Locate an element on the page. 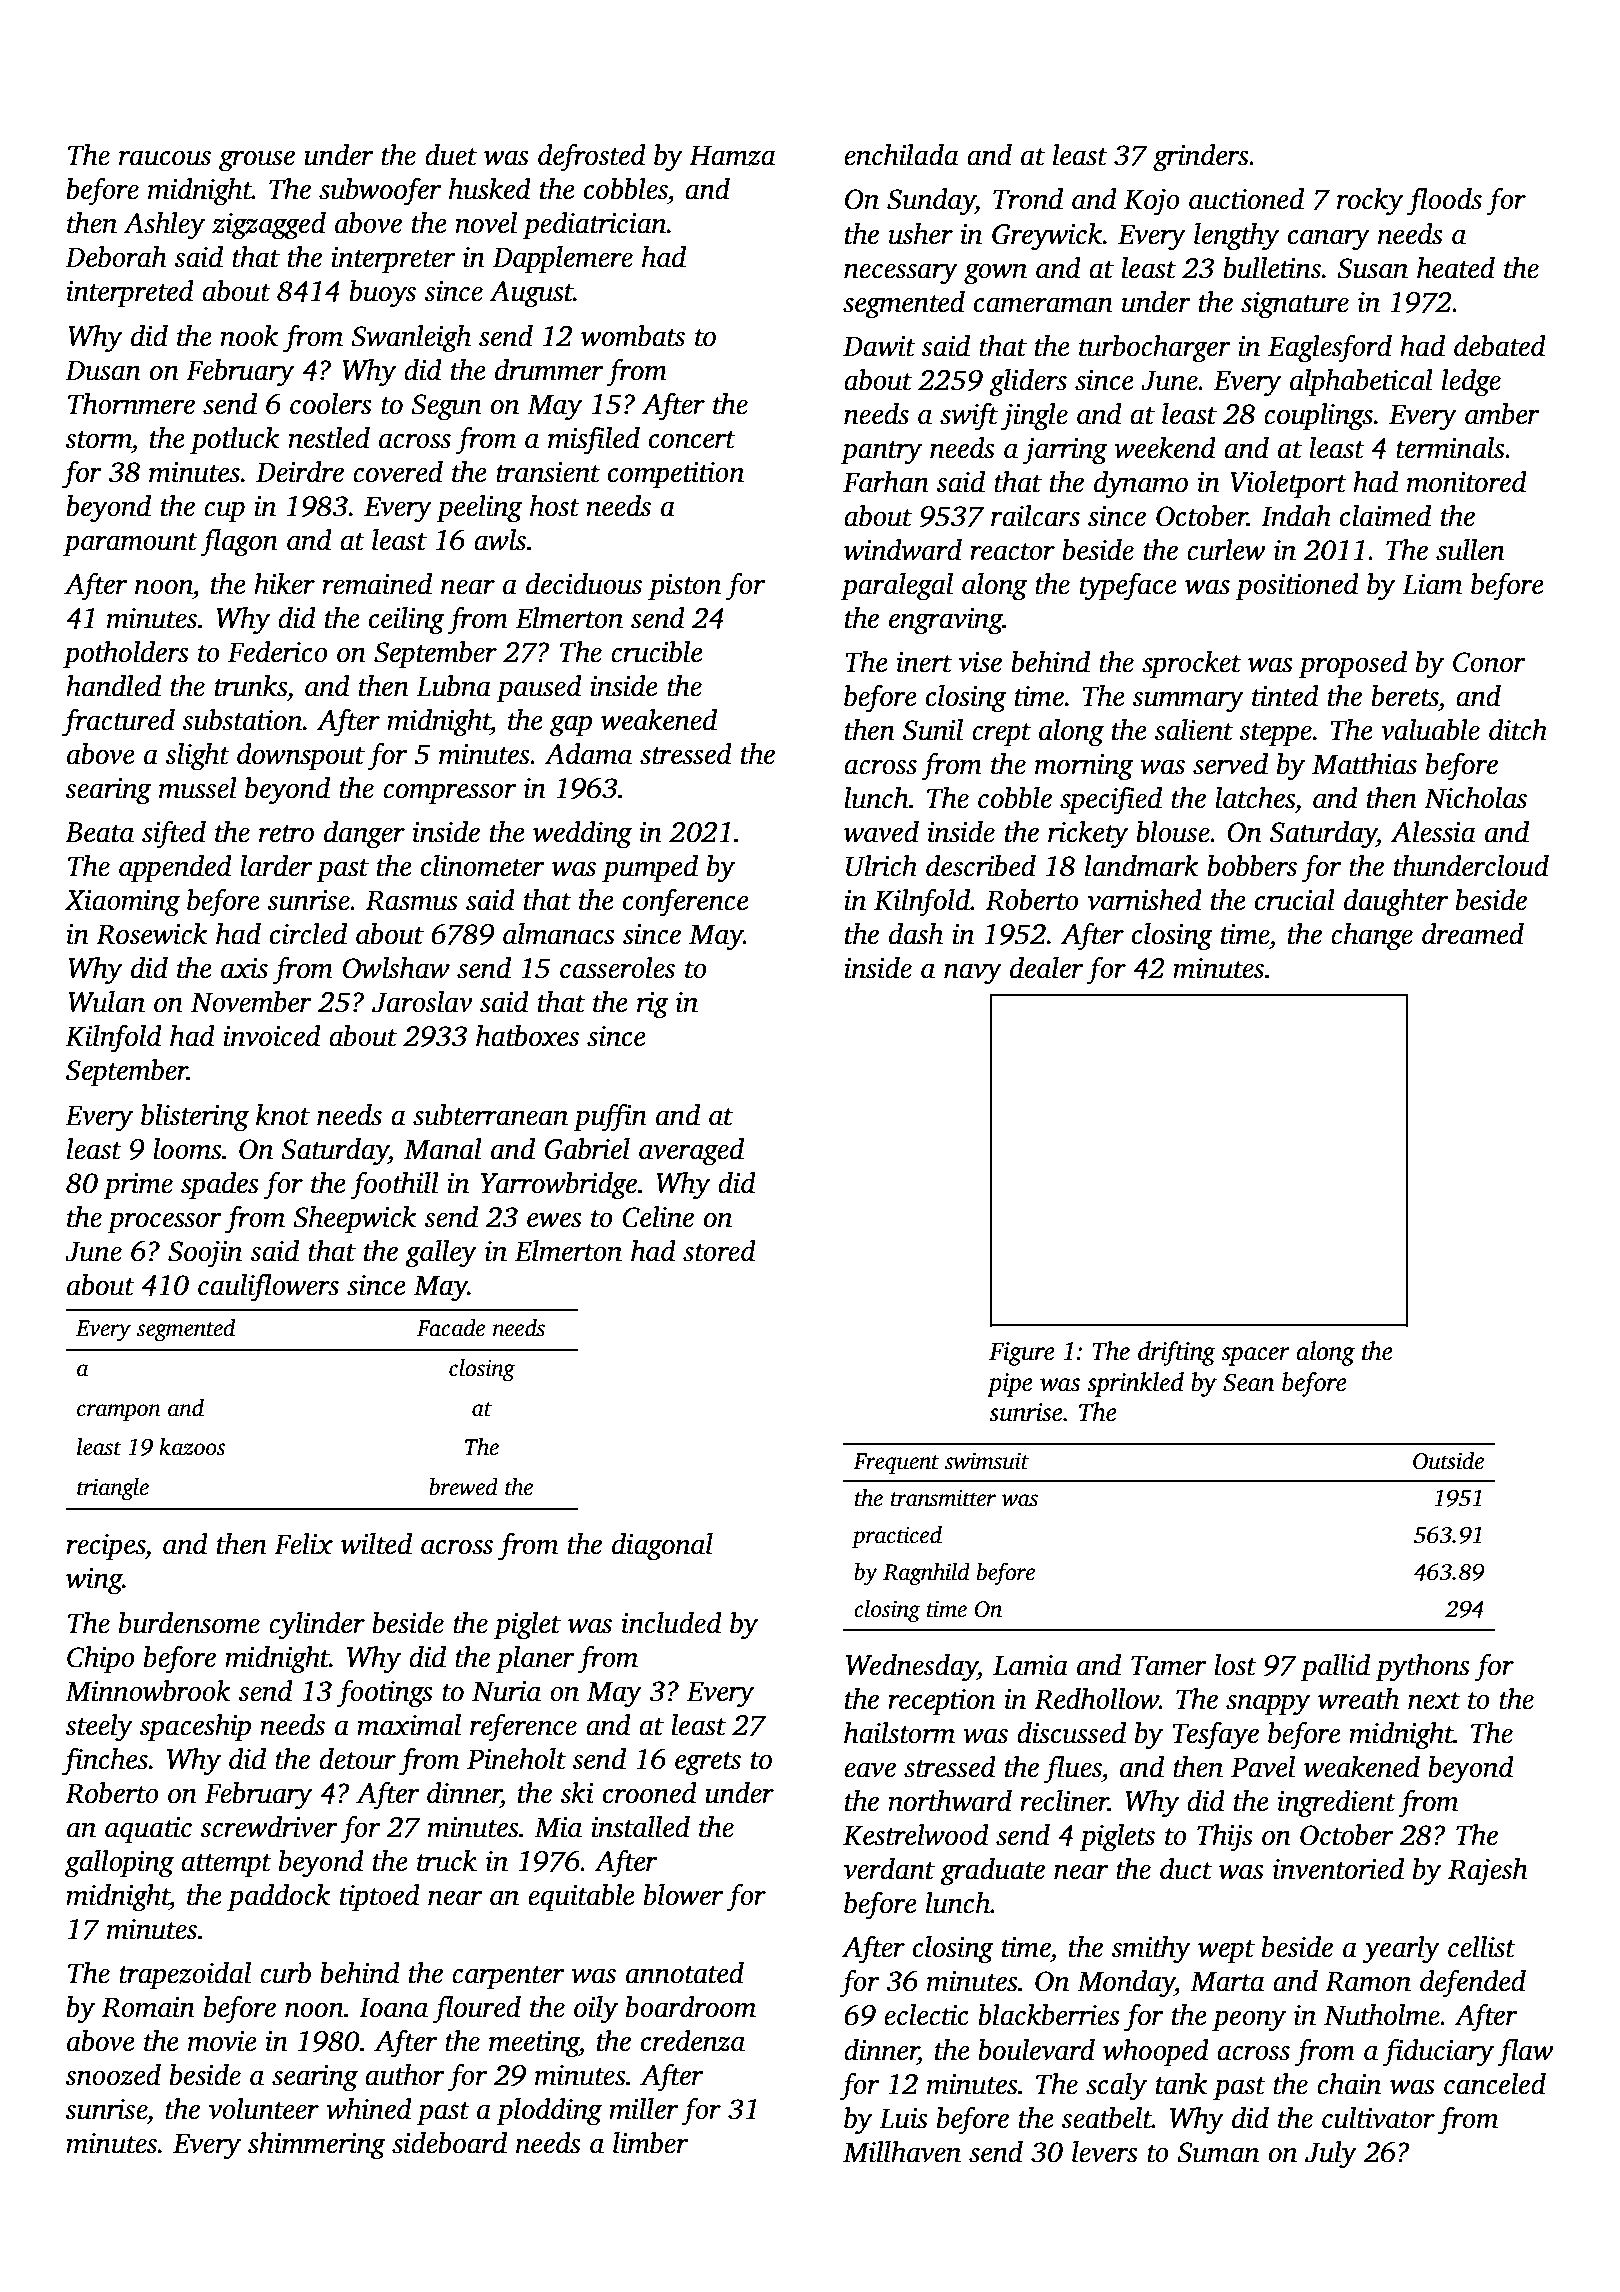 The width and height of the document is (1620, 2292). shimmering is located at coordinates (317, 2146).
